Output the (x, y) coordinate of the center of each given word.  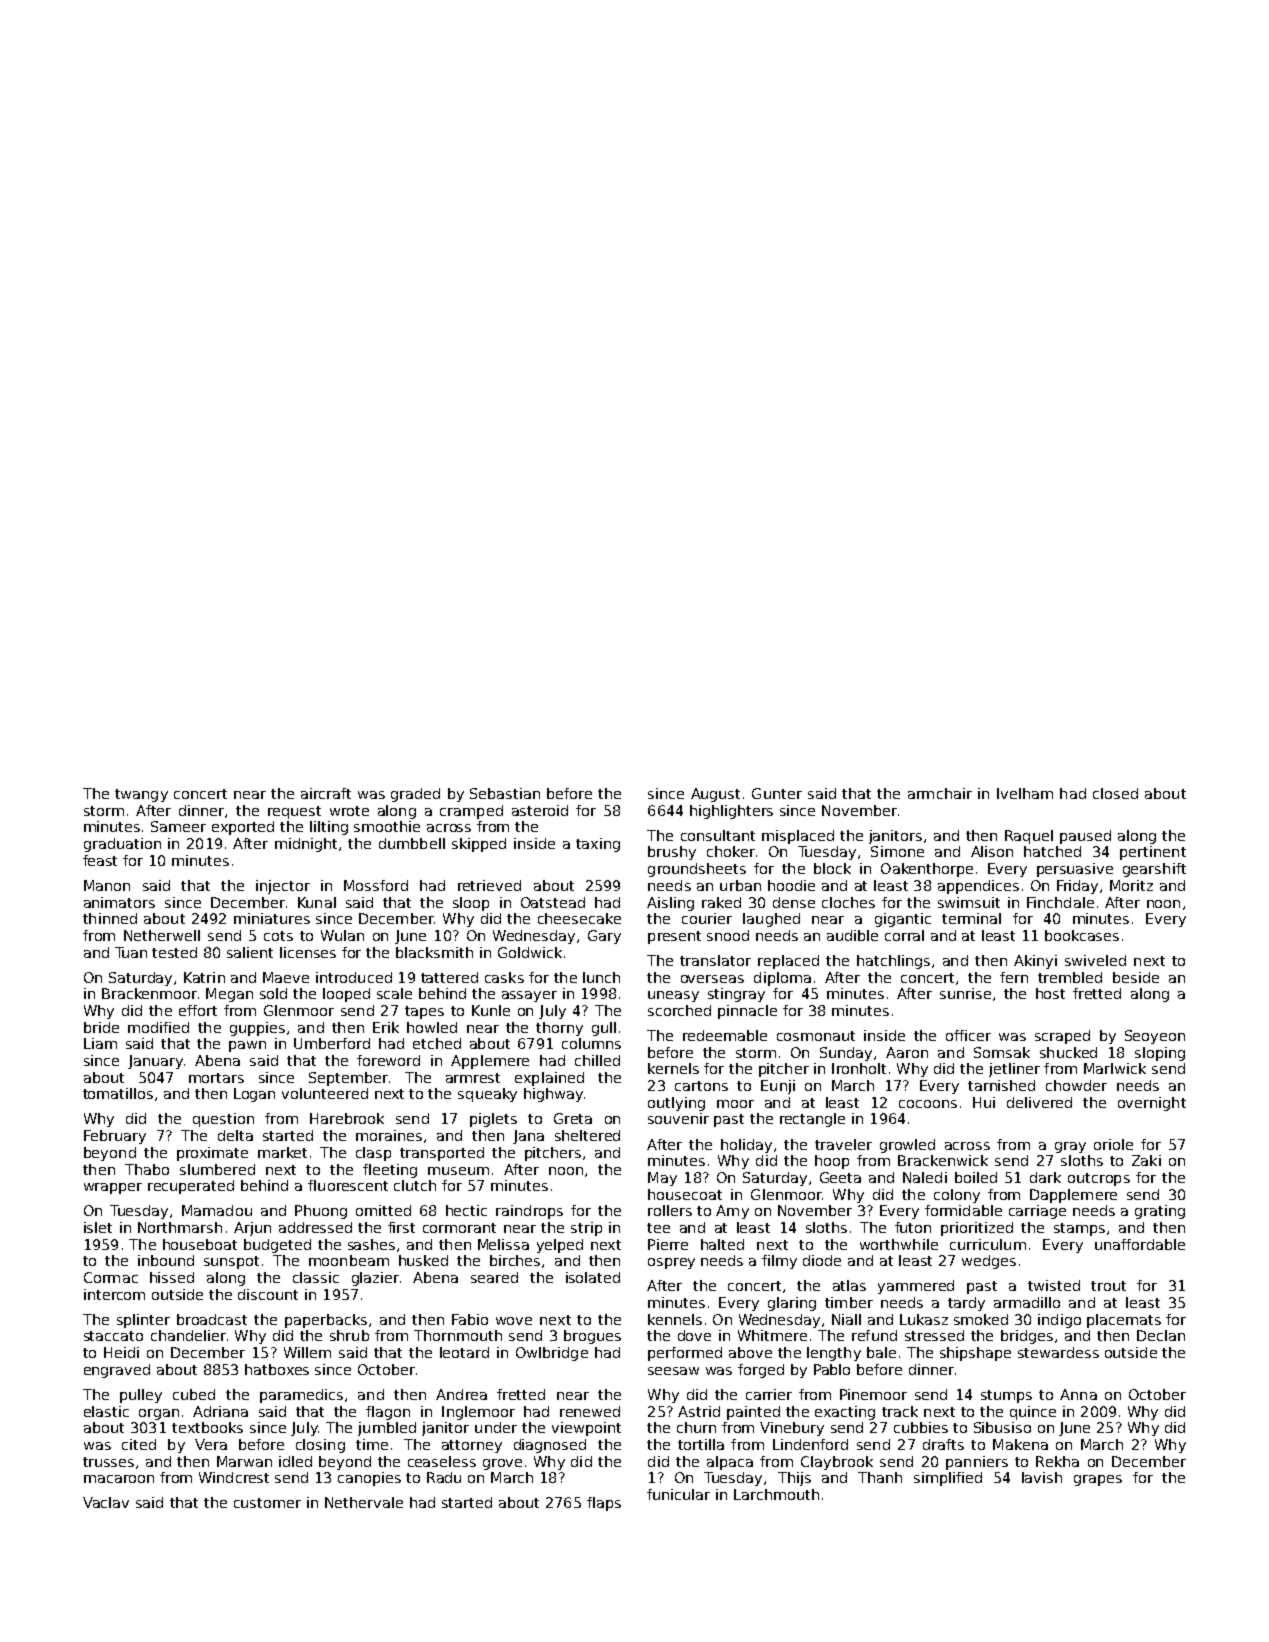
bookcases (1082, 935)
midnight (306, 845)
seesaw (673, 1371)
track (900, 1411)
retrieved (489, 885)
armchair (940, 793)
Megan (229, 995)
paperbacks (326, 1321)
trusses (108, 1462)
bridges (1027, 1337)
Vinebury (792, 1429)
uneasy (673, 996)
